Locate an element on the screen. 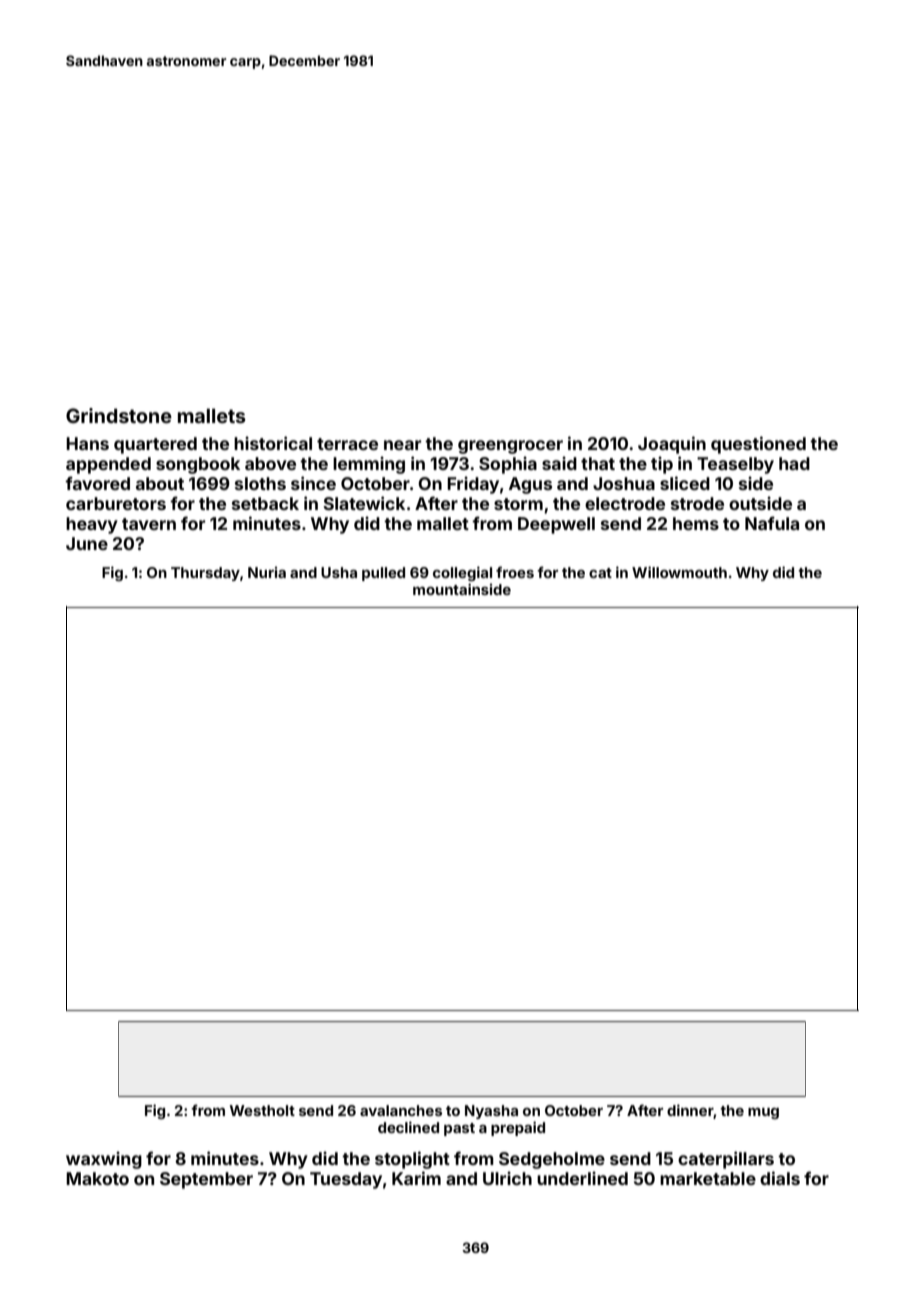 The width and height of the screenshot is (924, 1308). greengrocer is located at coordinates (510, 447).
